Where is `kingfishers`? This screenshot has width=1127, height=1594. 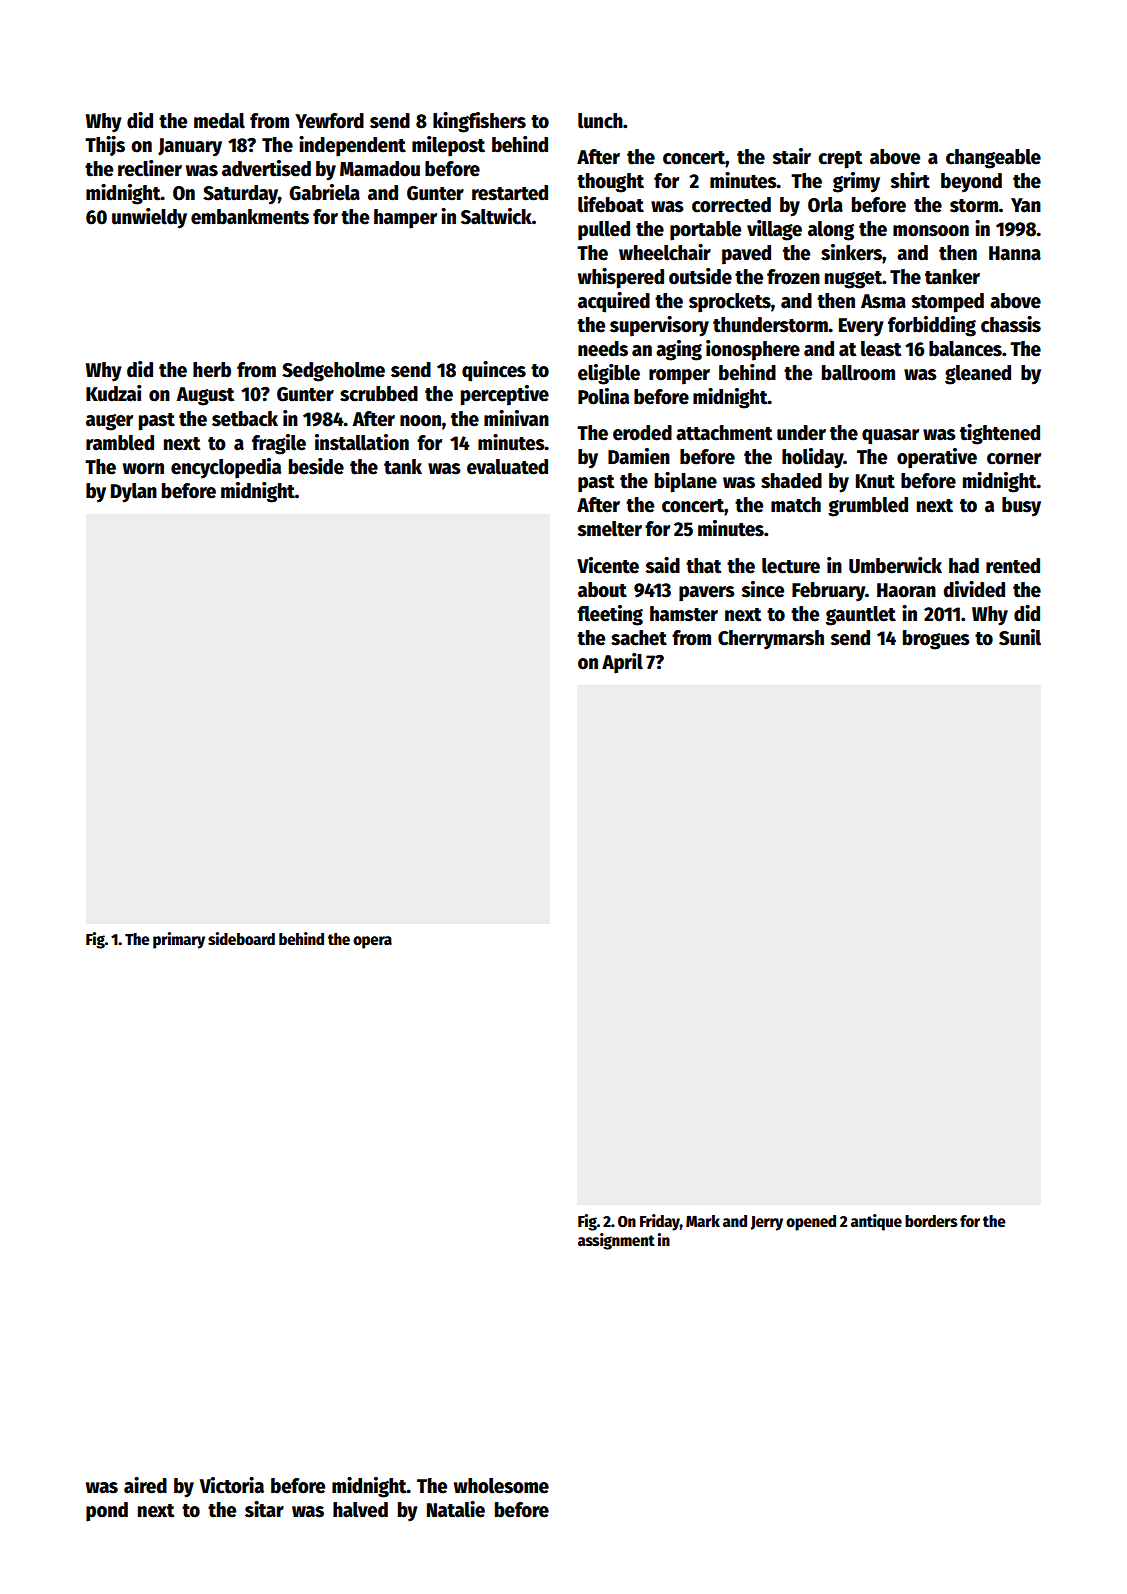 kingfishers is located at coordinates (479, 122).
